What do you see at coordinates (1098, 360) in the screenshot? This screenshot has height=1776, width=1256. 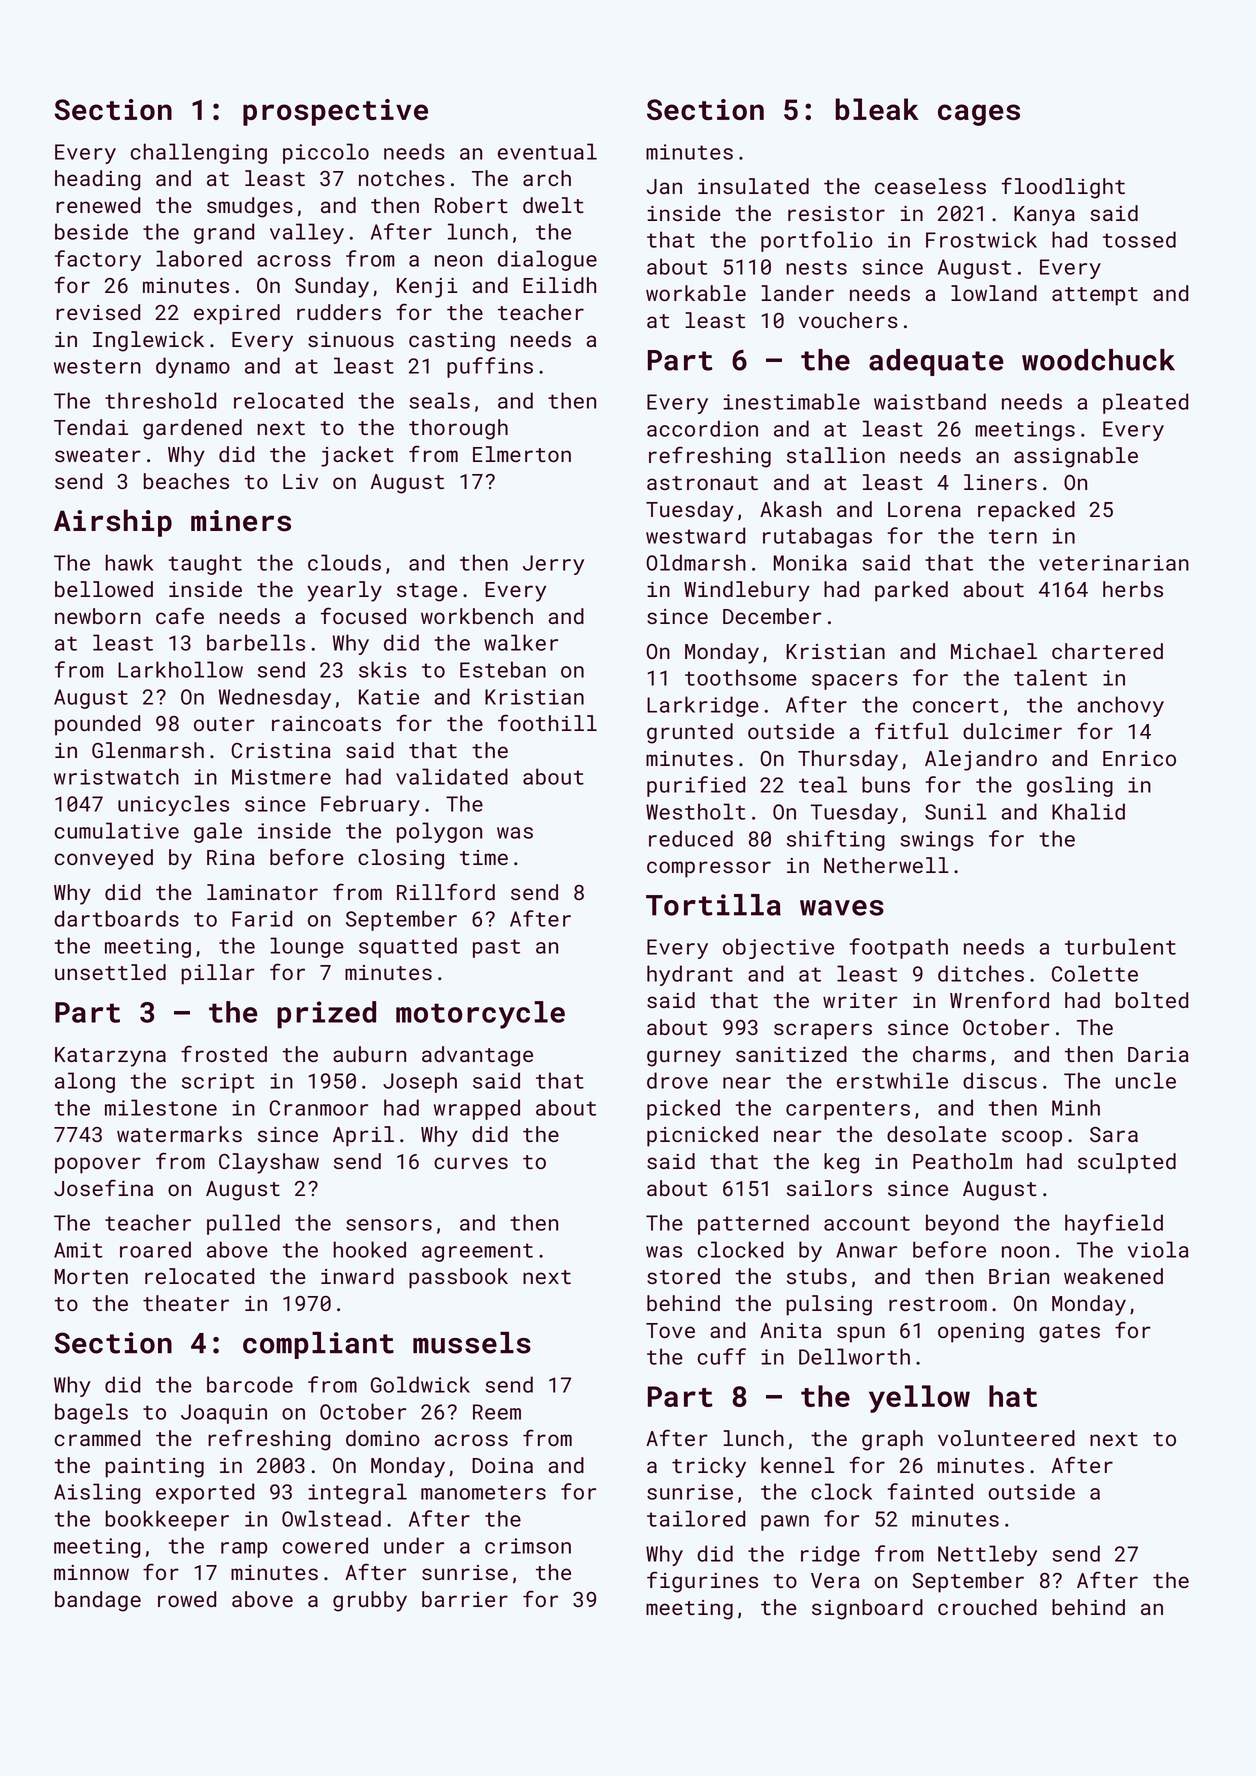 I see `woodchuck` at bounding box center [1098, 360].
